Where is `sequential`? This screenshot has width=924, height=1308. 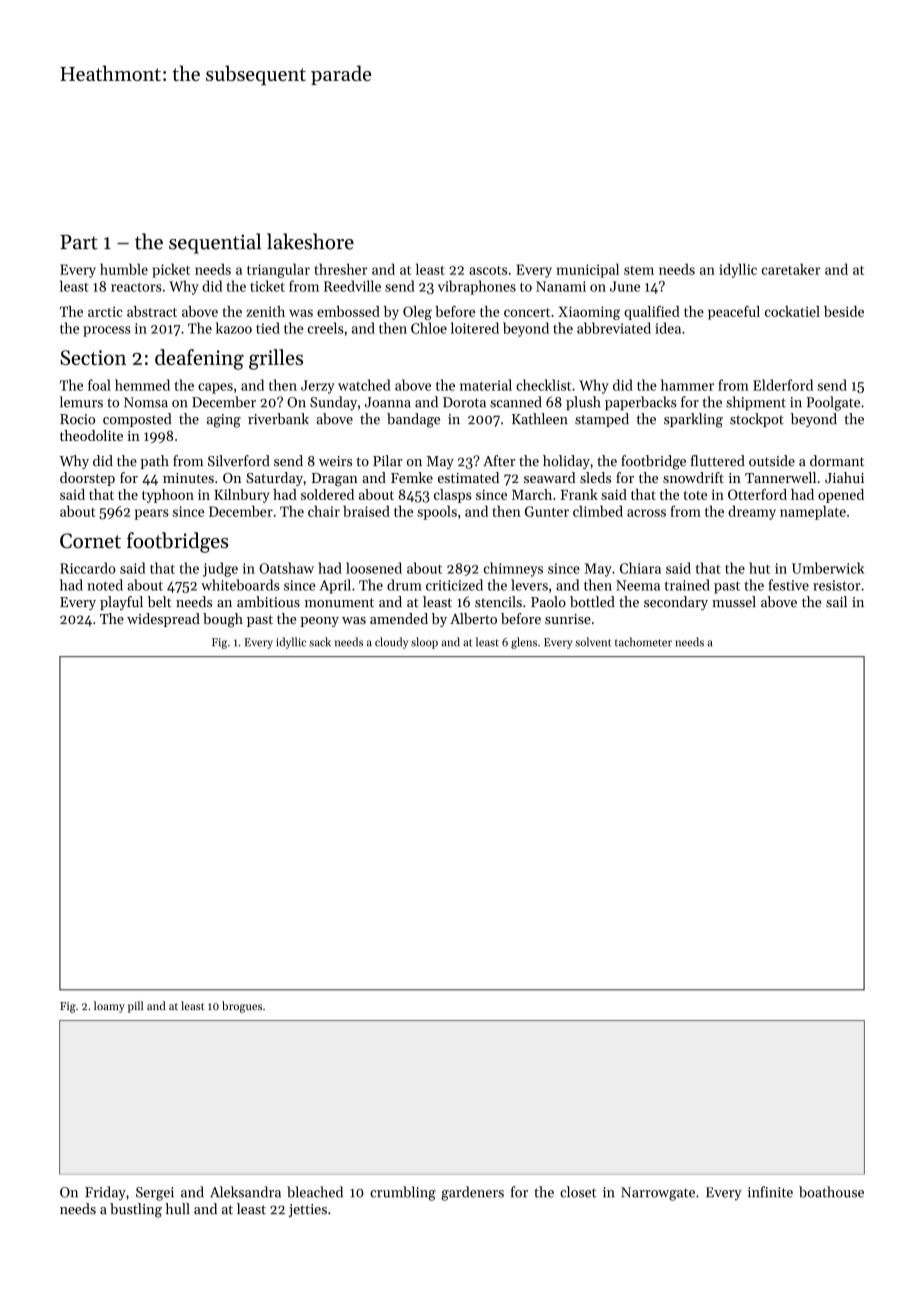 sequential is located at coordinates (215, 243).
